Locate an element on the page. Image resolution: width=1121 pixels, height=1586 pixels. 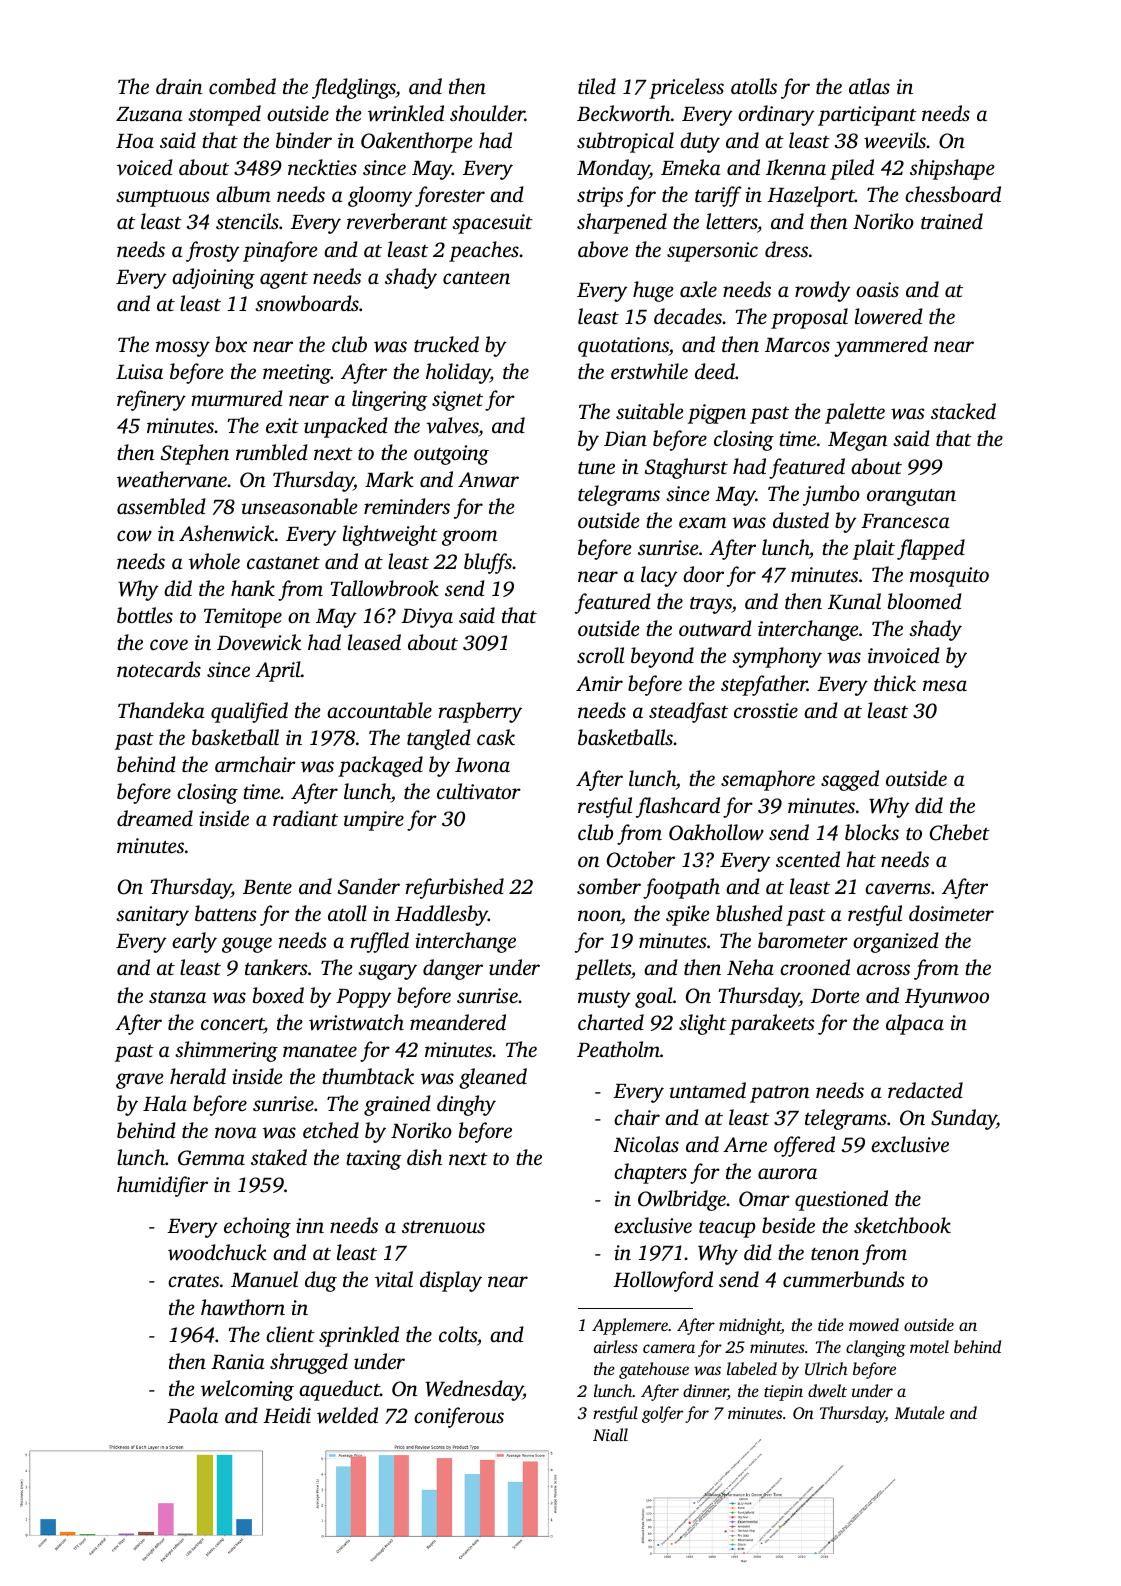
Niall is located at coordinates (610, 1434).
